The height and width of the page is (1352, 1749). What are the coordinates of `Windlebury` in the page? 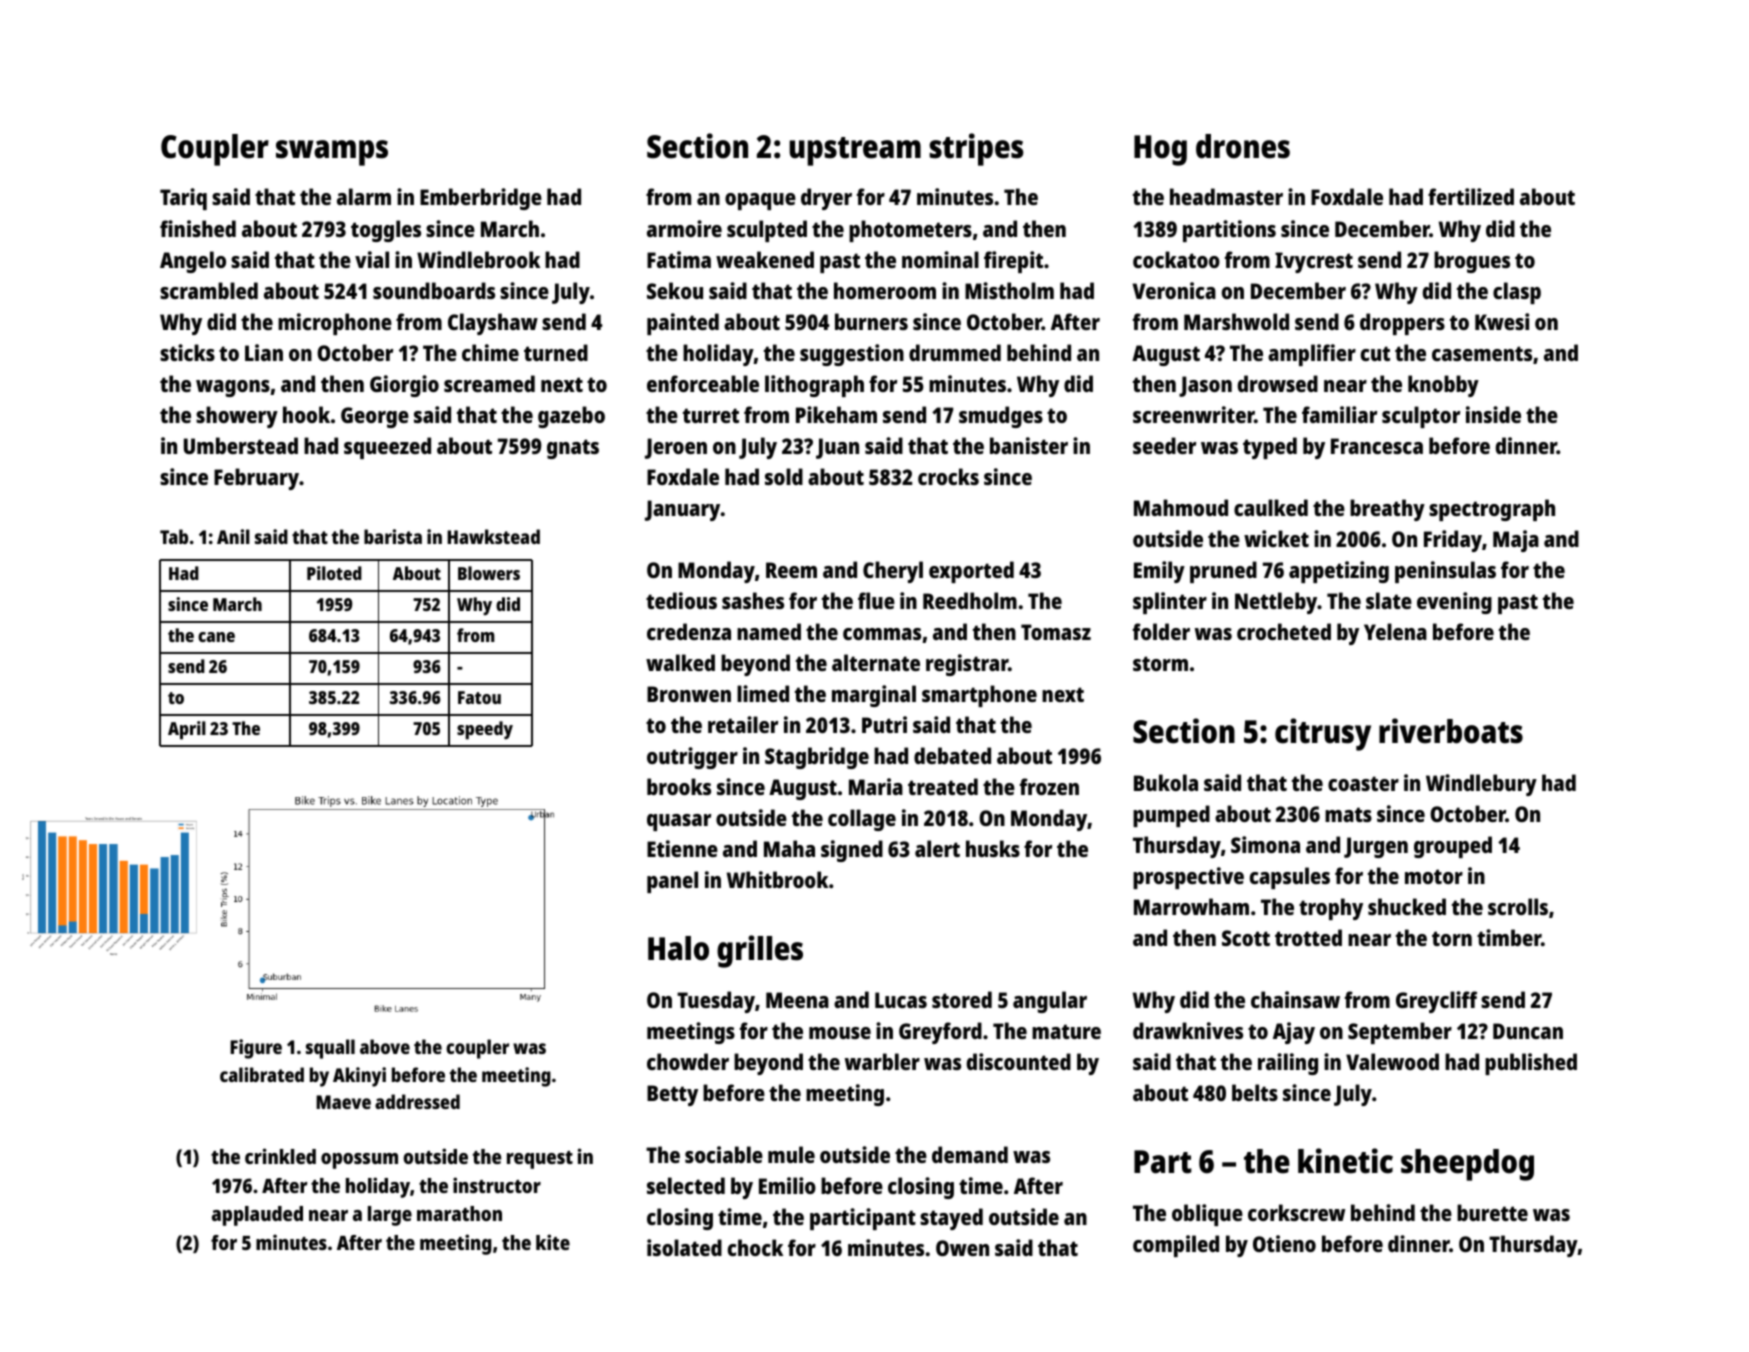 It's located at (1481, 785).
